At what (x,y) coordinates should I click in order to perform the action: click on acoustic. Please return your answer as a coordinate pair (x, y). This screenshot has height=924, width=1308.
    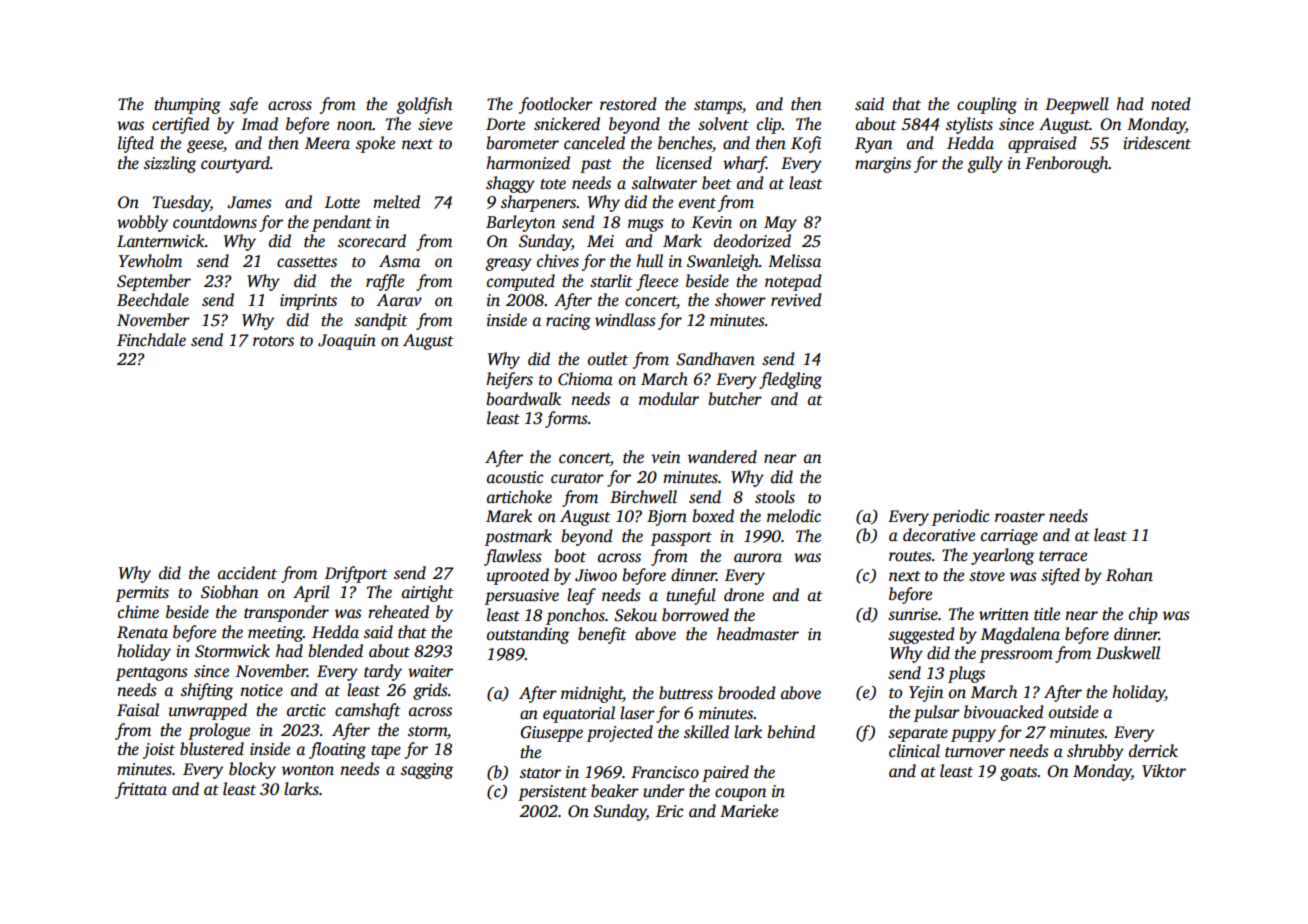
    Looking at the image, I should click on (515, 477).
